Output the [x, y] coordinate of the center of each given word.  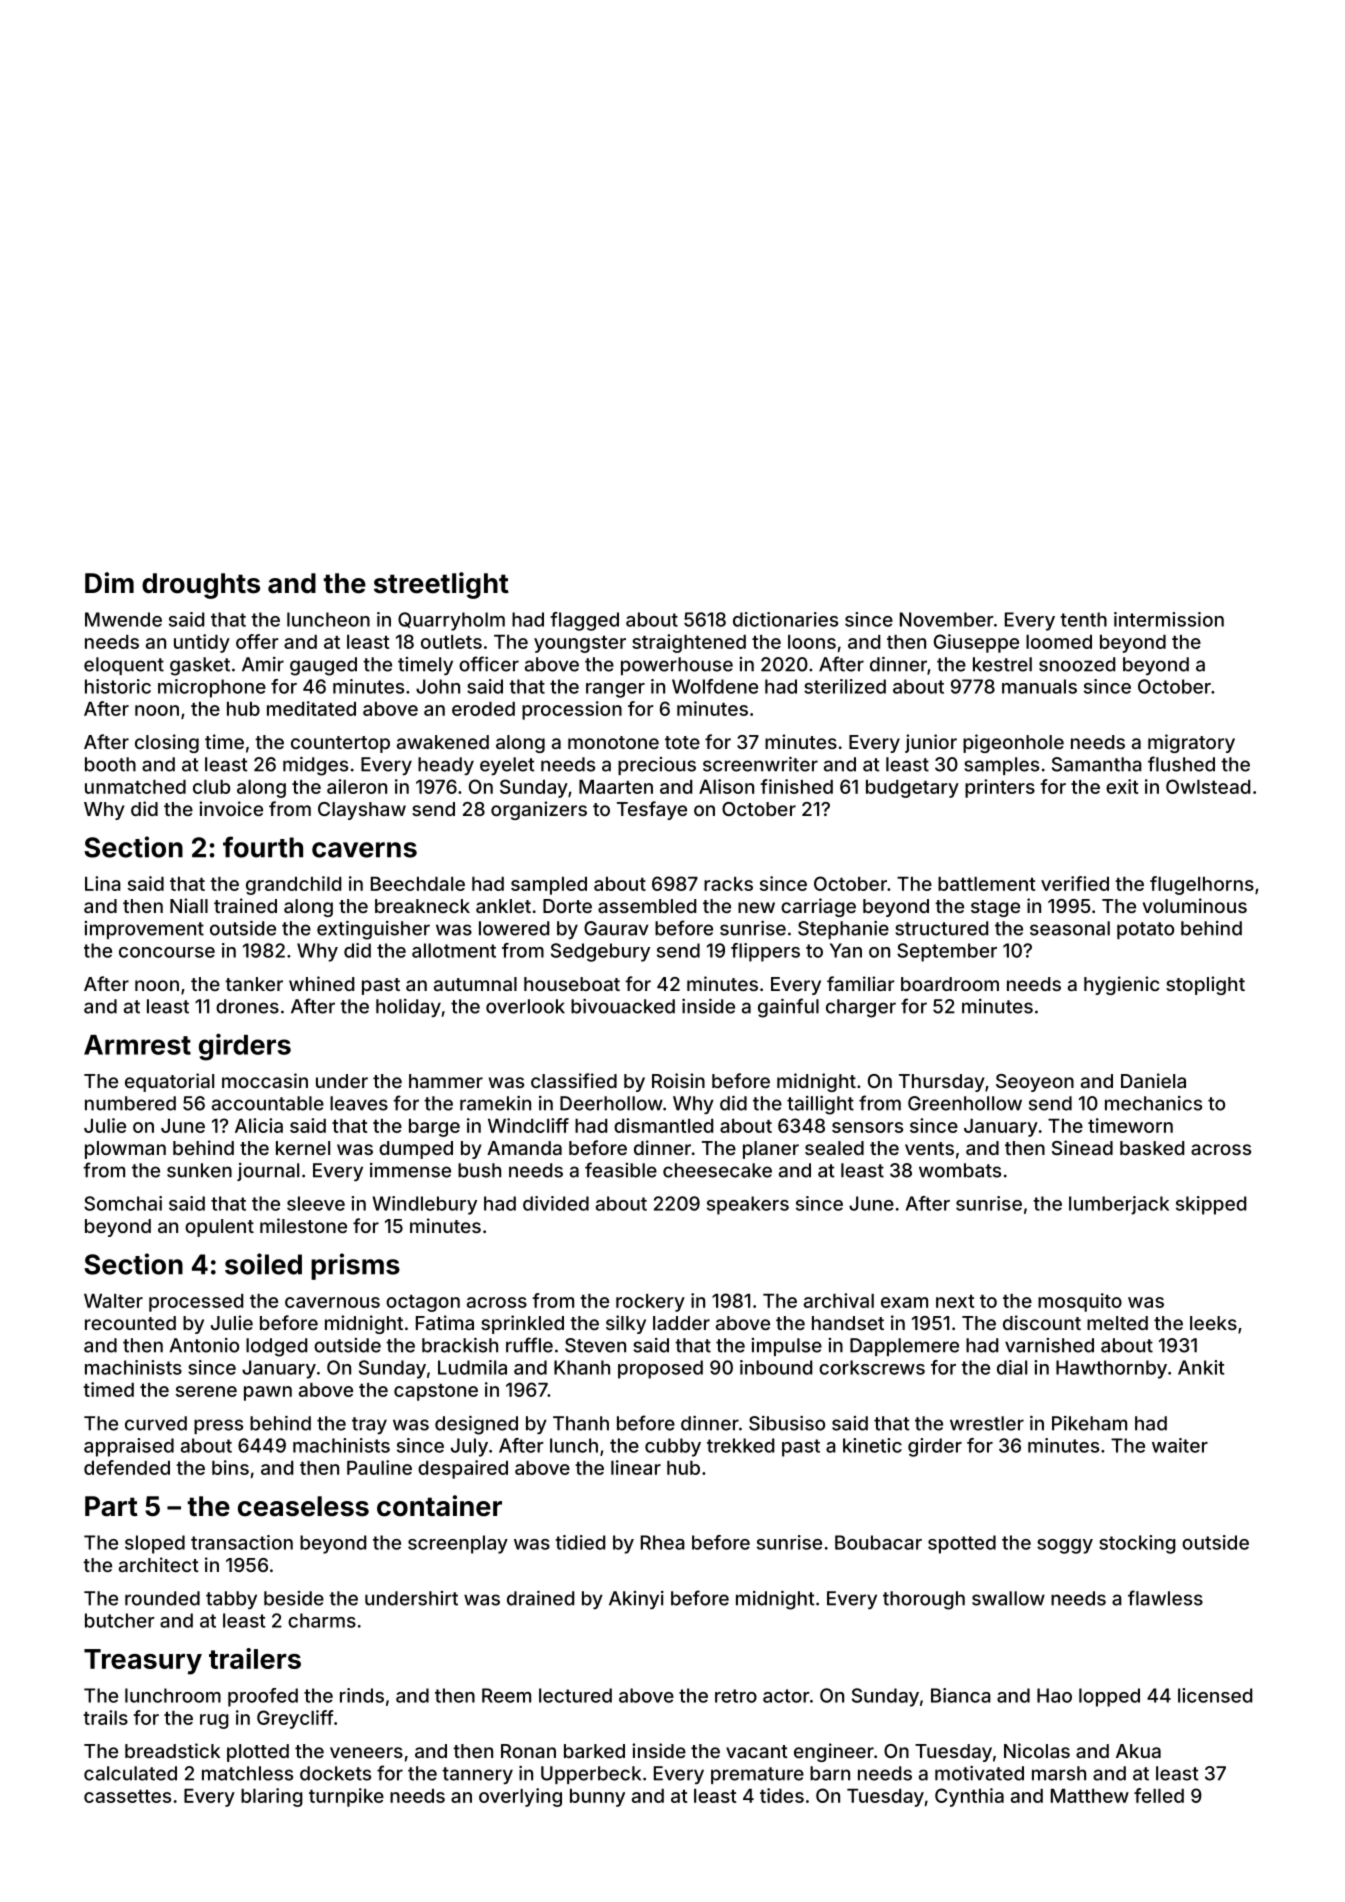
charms [322, 1620]
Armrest [137, 1045]
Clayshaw [362, 811]
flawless [1165, 1598]
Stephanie [843, 930]
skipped [1211, 1205]
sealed [834, 1148]
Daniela [1153, 1080]
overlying [520, 1797]
